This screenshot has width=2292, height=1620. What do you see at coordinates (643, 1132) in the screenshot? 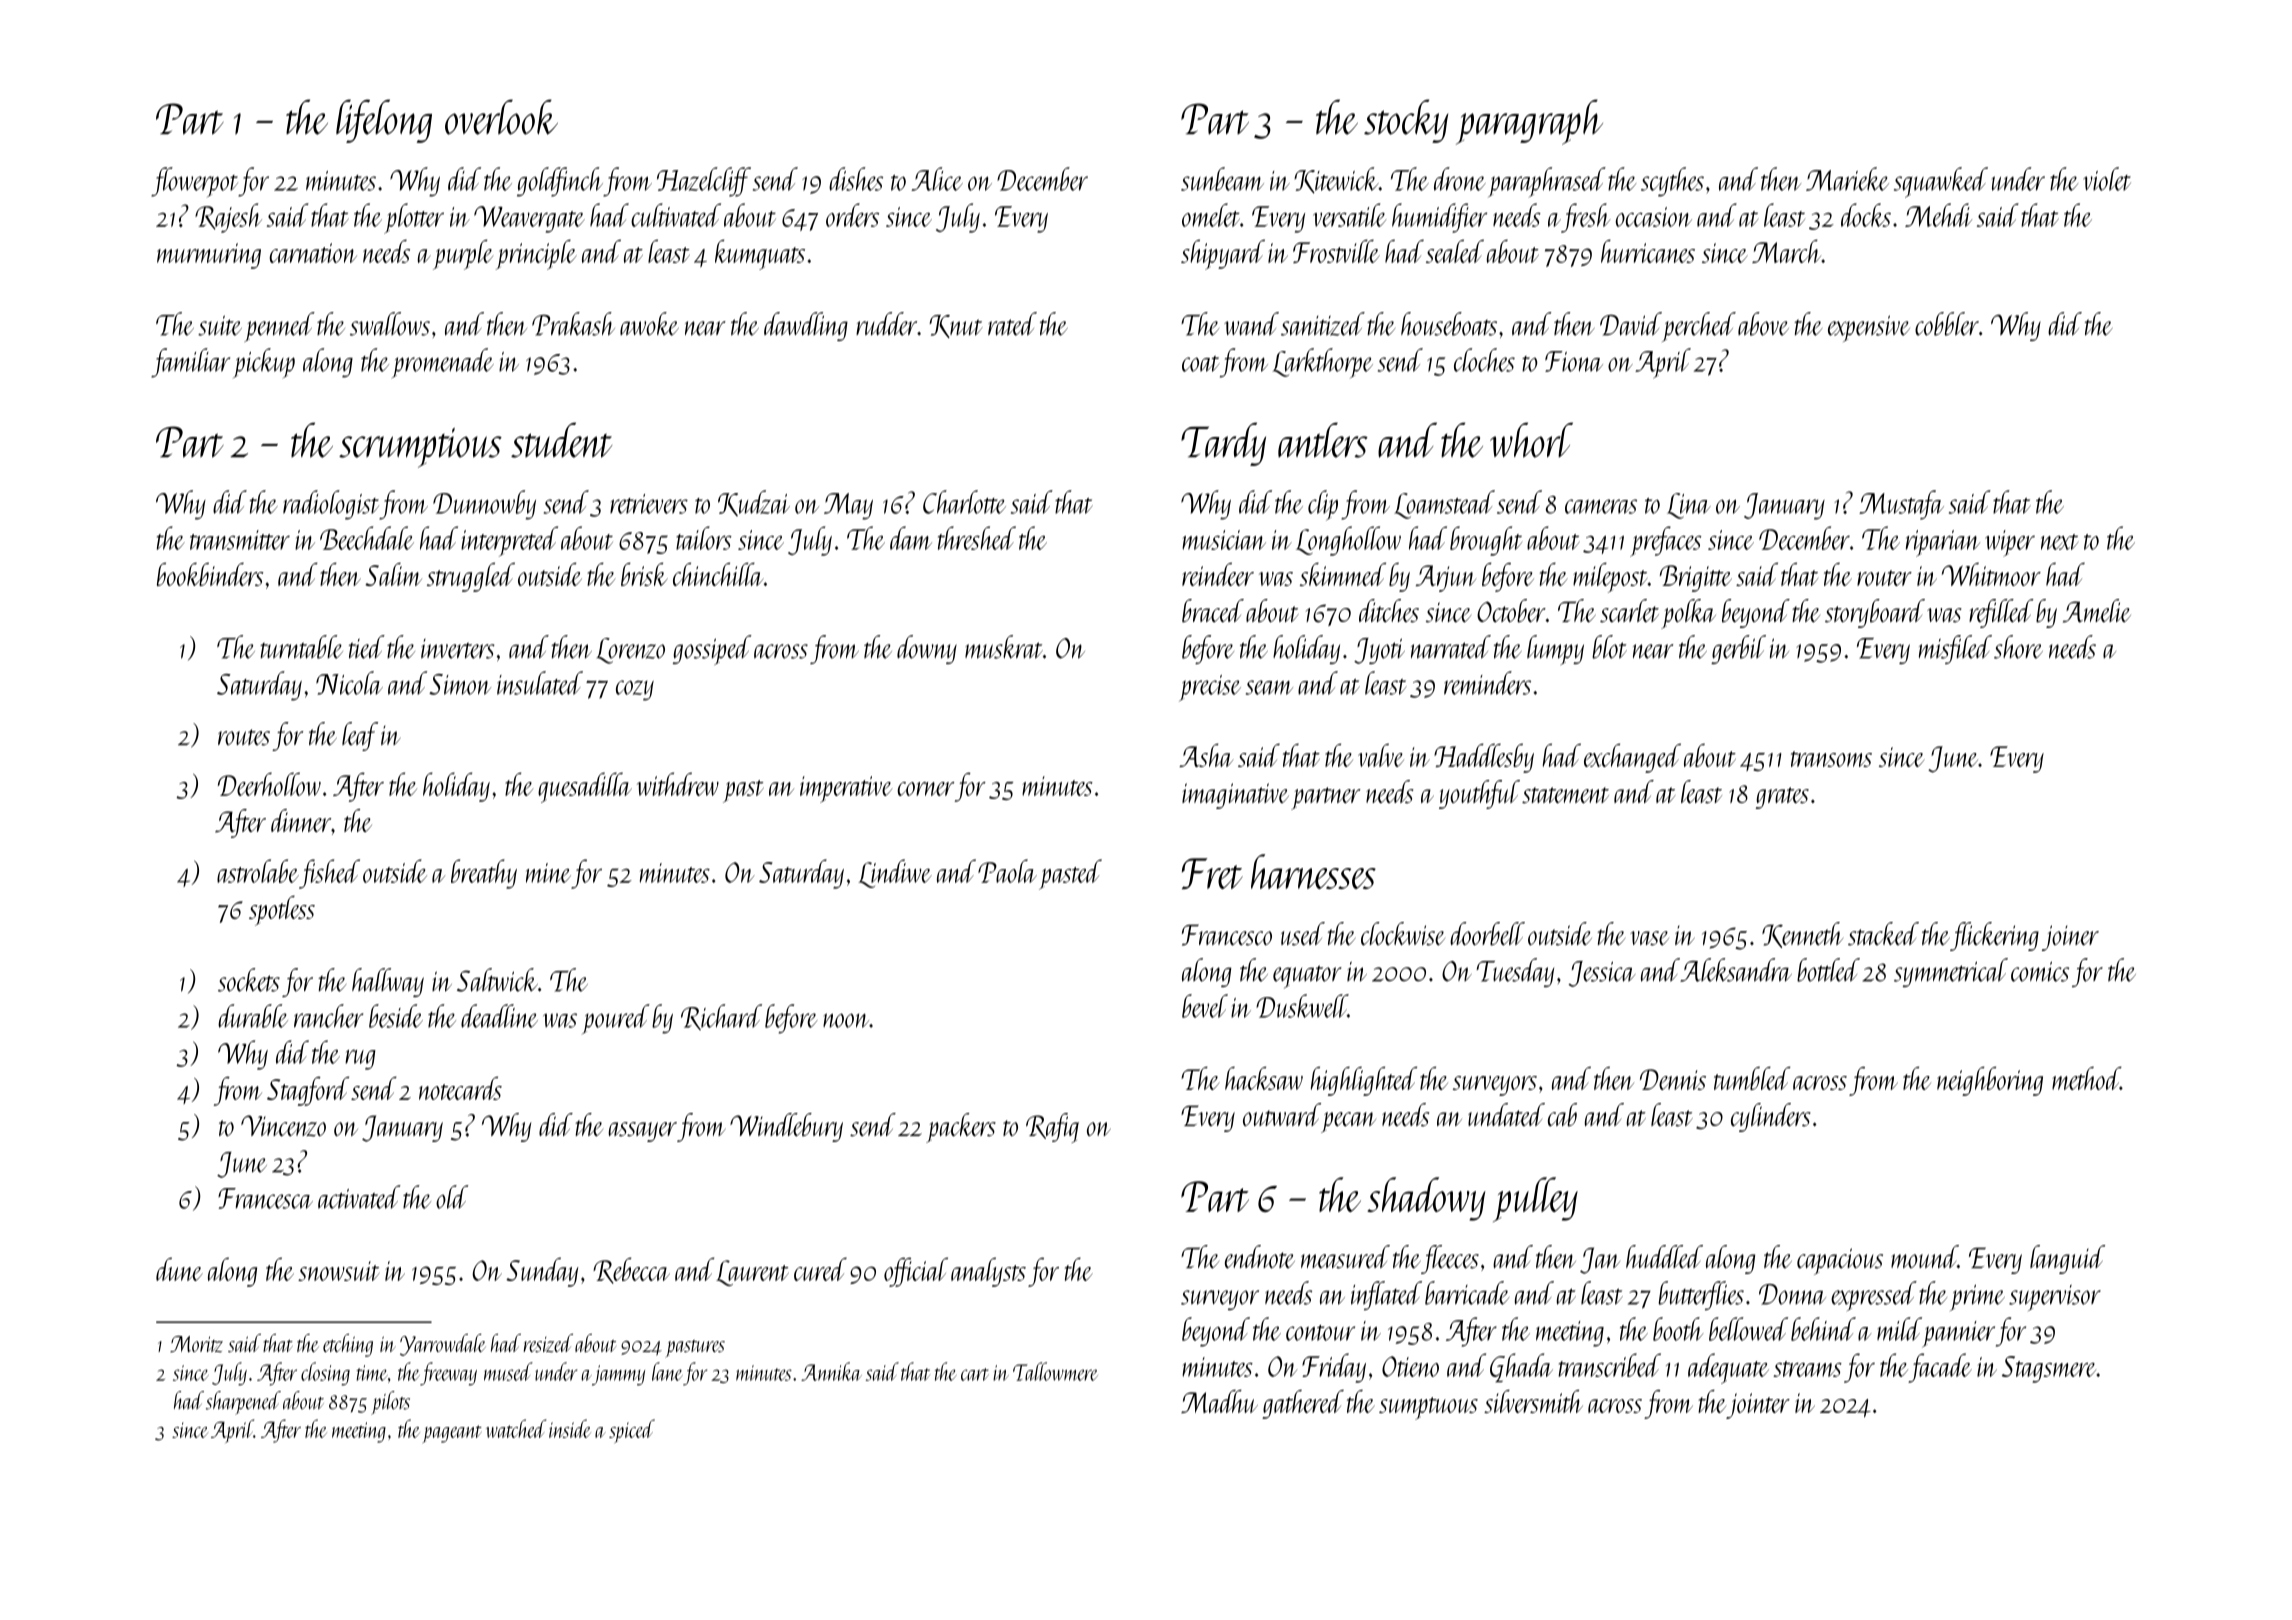
I see `assayer` at bounding box center [643, 1132].
